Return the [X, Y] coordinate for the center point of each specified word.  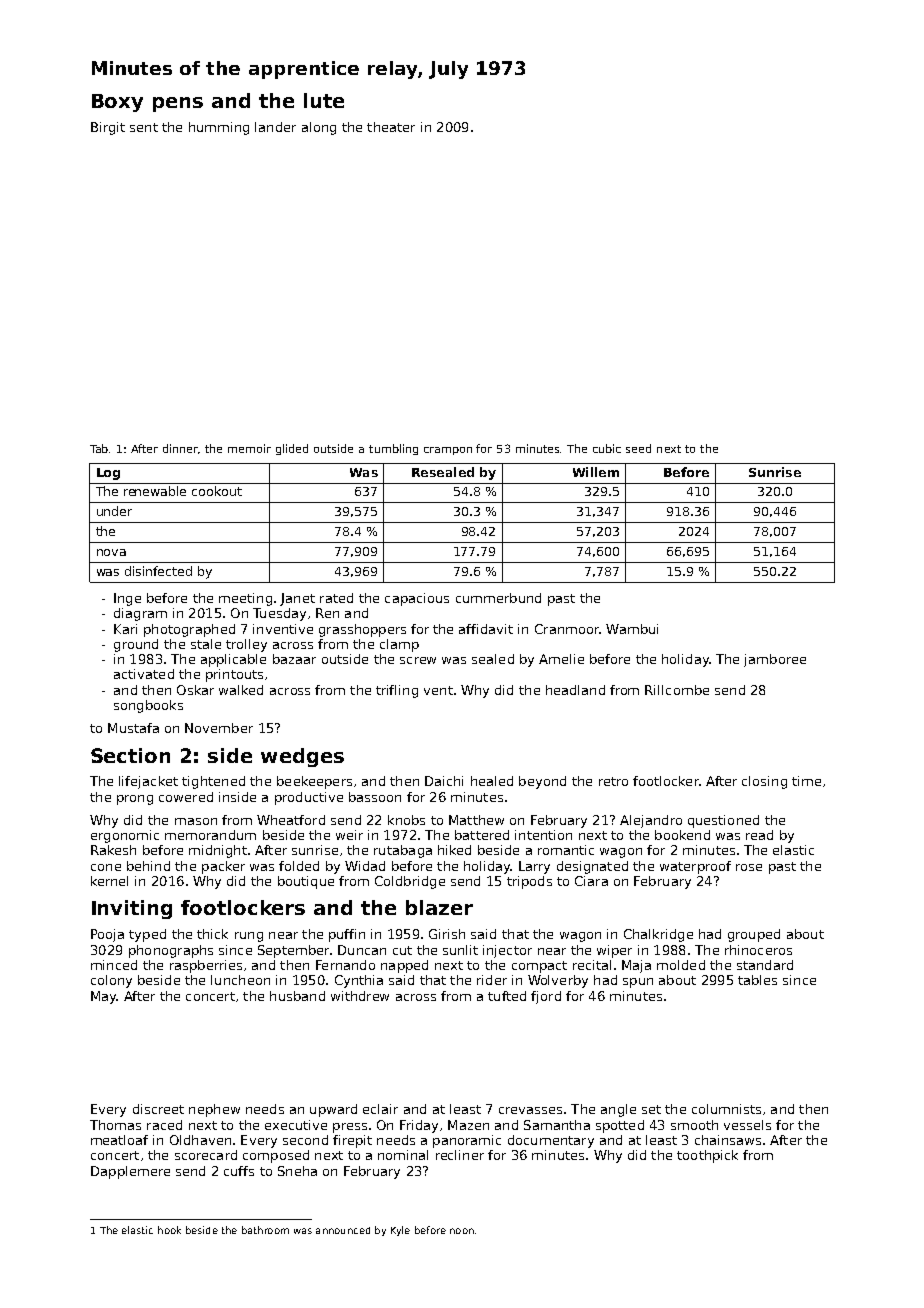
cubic [607, 448]
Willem [596, 472]
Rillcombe [677, 690]
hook [169, 1230]
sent [144, 127]
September [293, 951]
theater [391, 127]
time [806, 781]
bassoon [375, 797]
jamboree [775, 660]
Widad [365, 866]
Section [130, 755]
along [319, 128]
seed [638, 448]
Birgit [108, 128]
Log [108, 474]
